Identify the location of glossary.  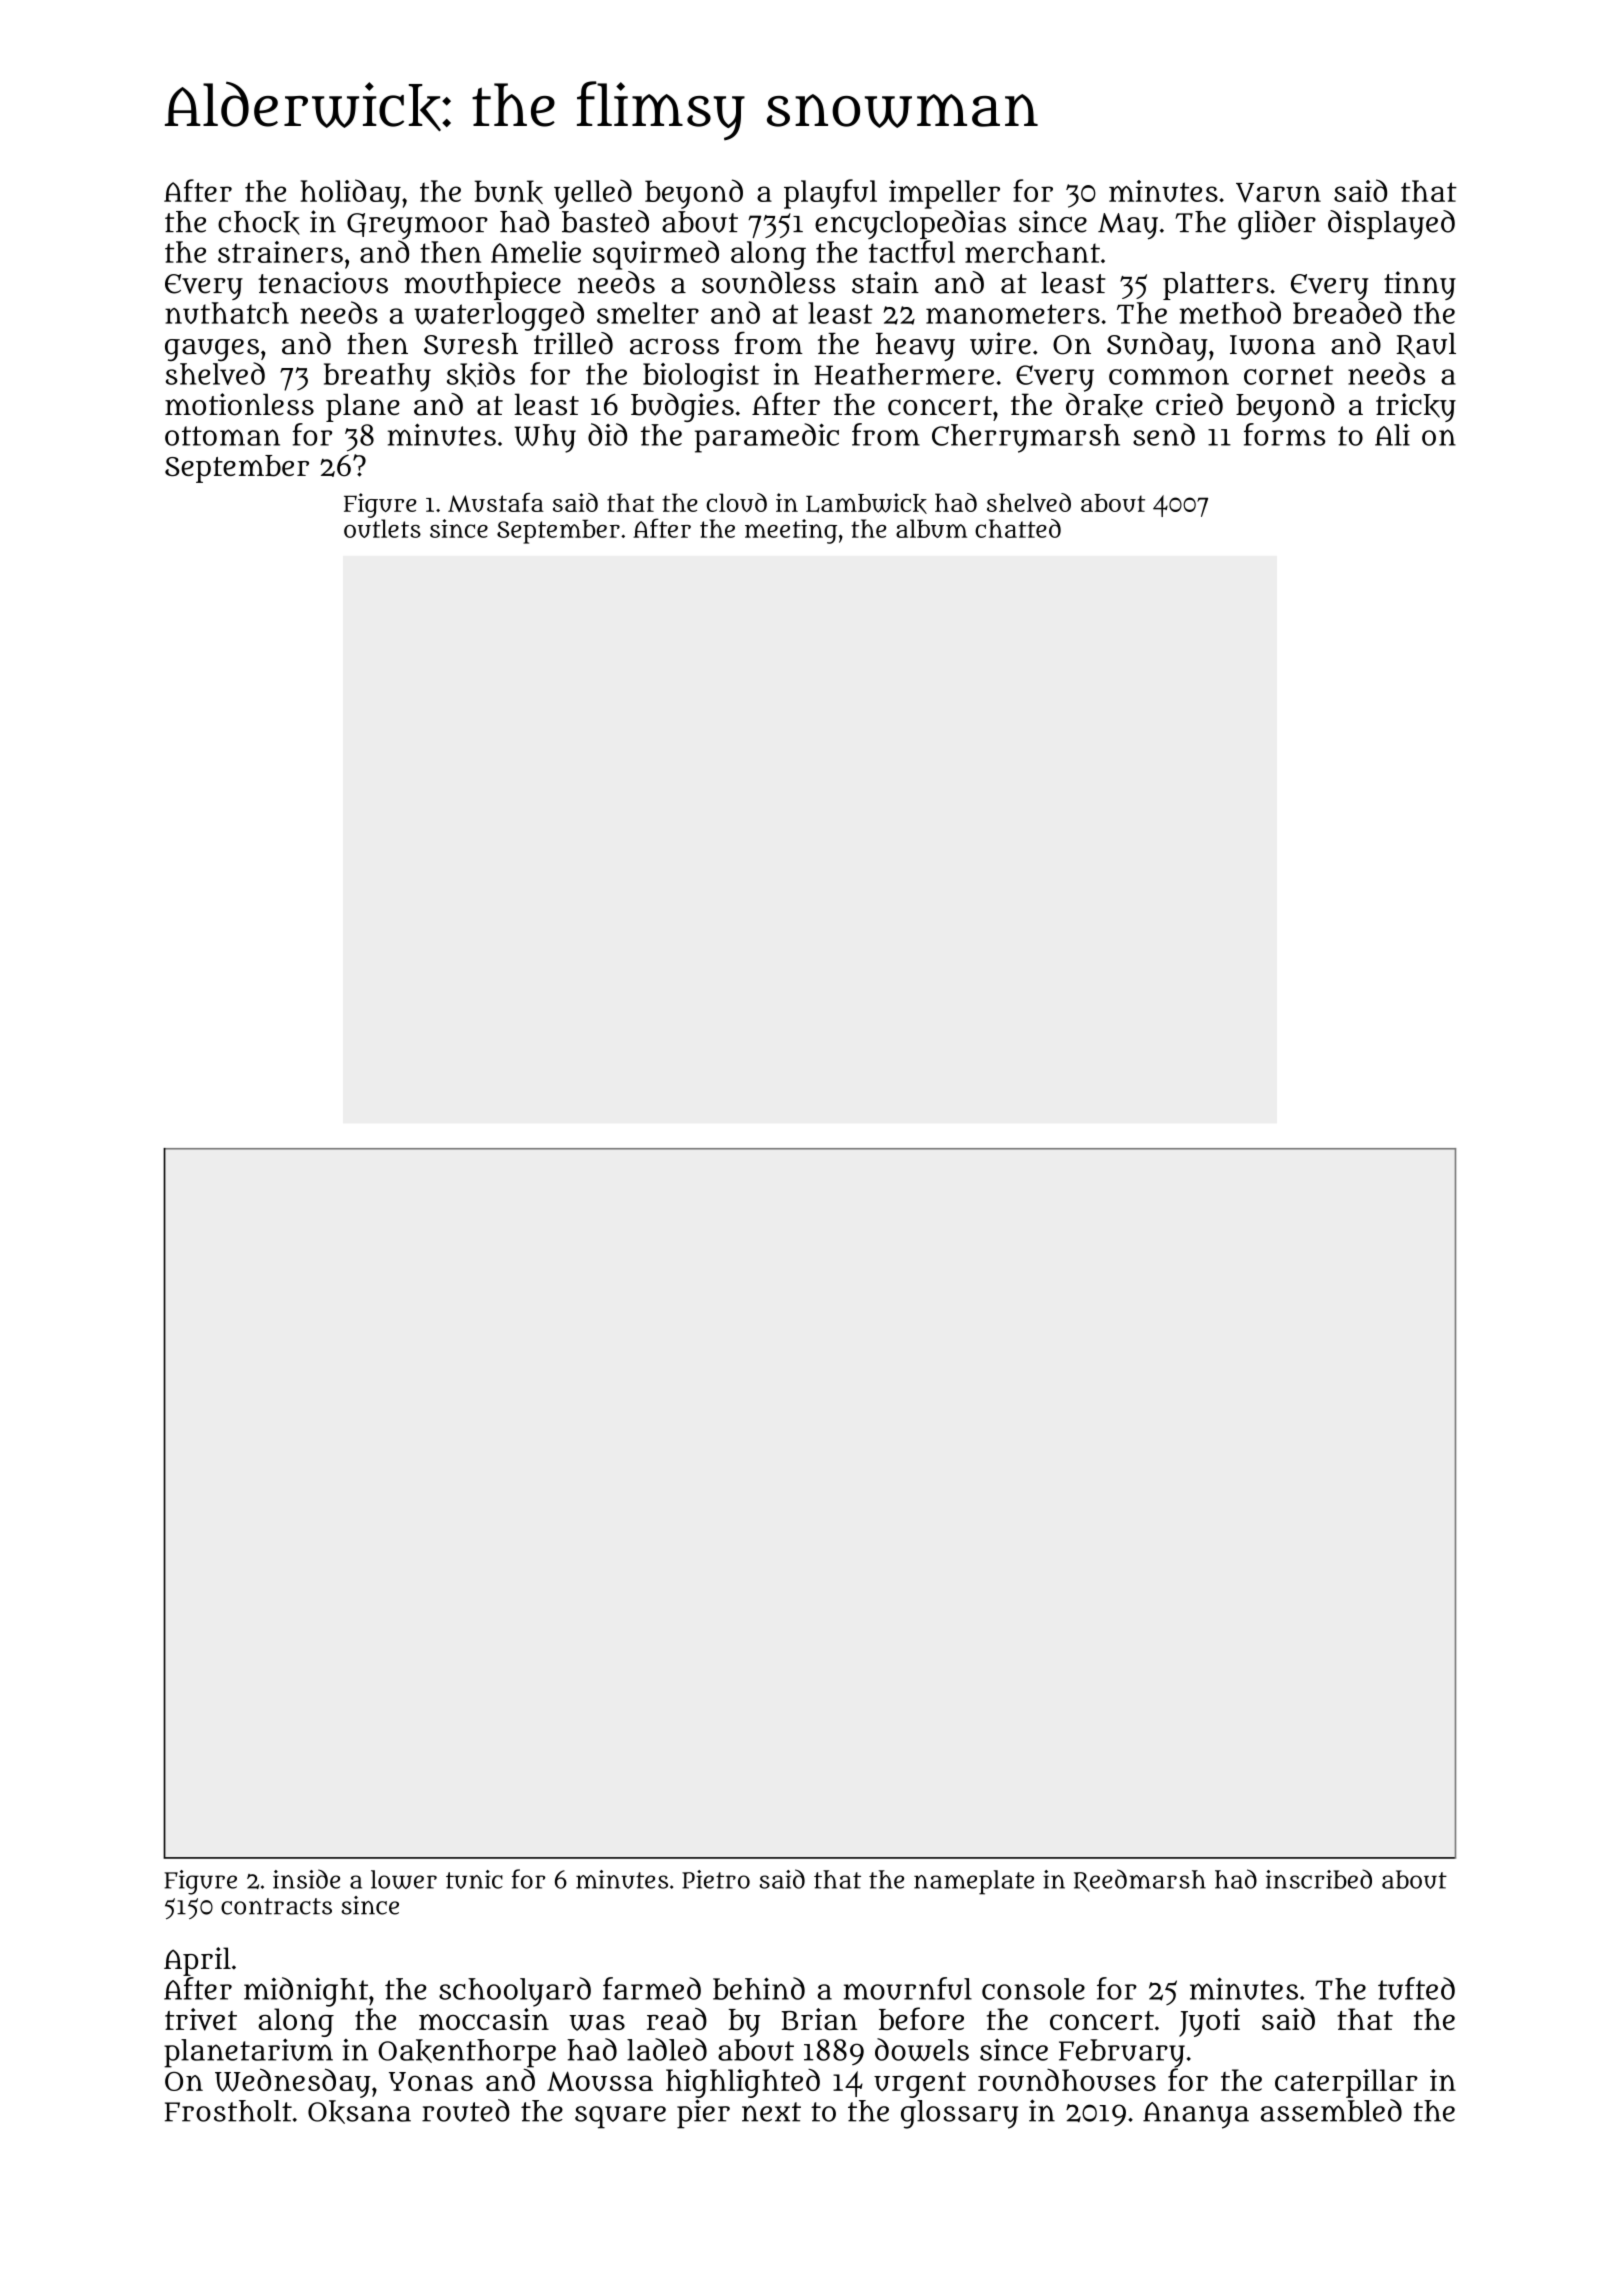
(959, 2114).
